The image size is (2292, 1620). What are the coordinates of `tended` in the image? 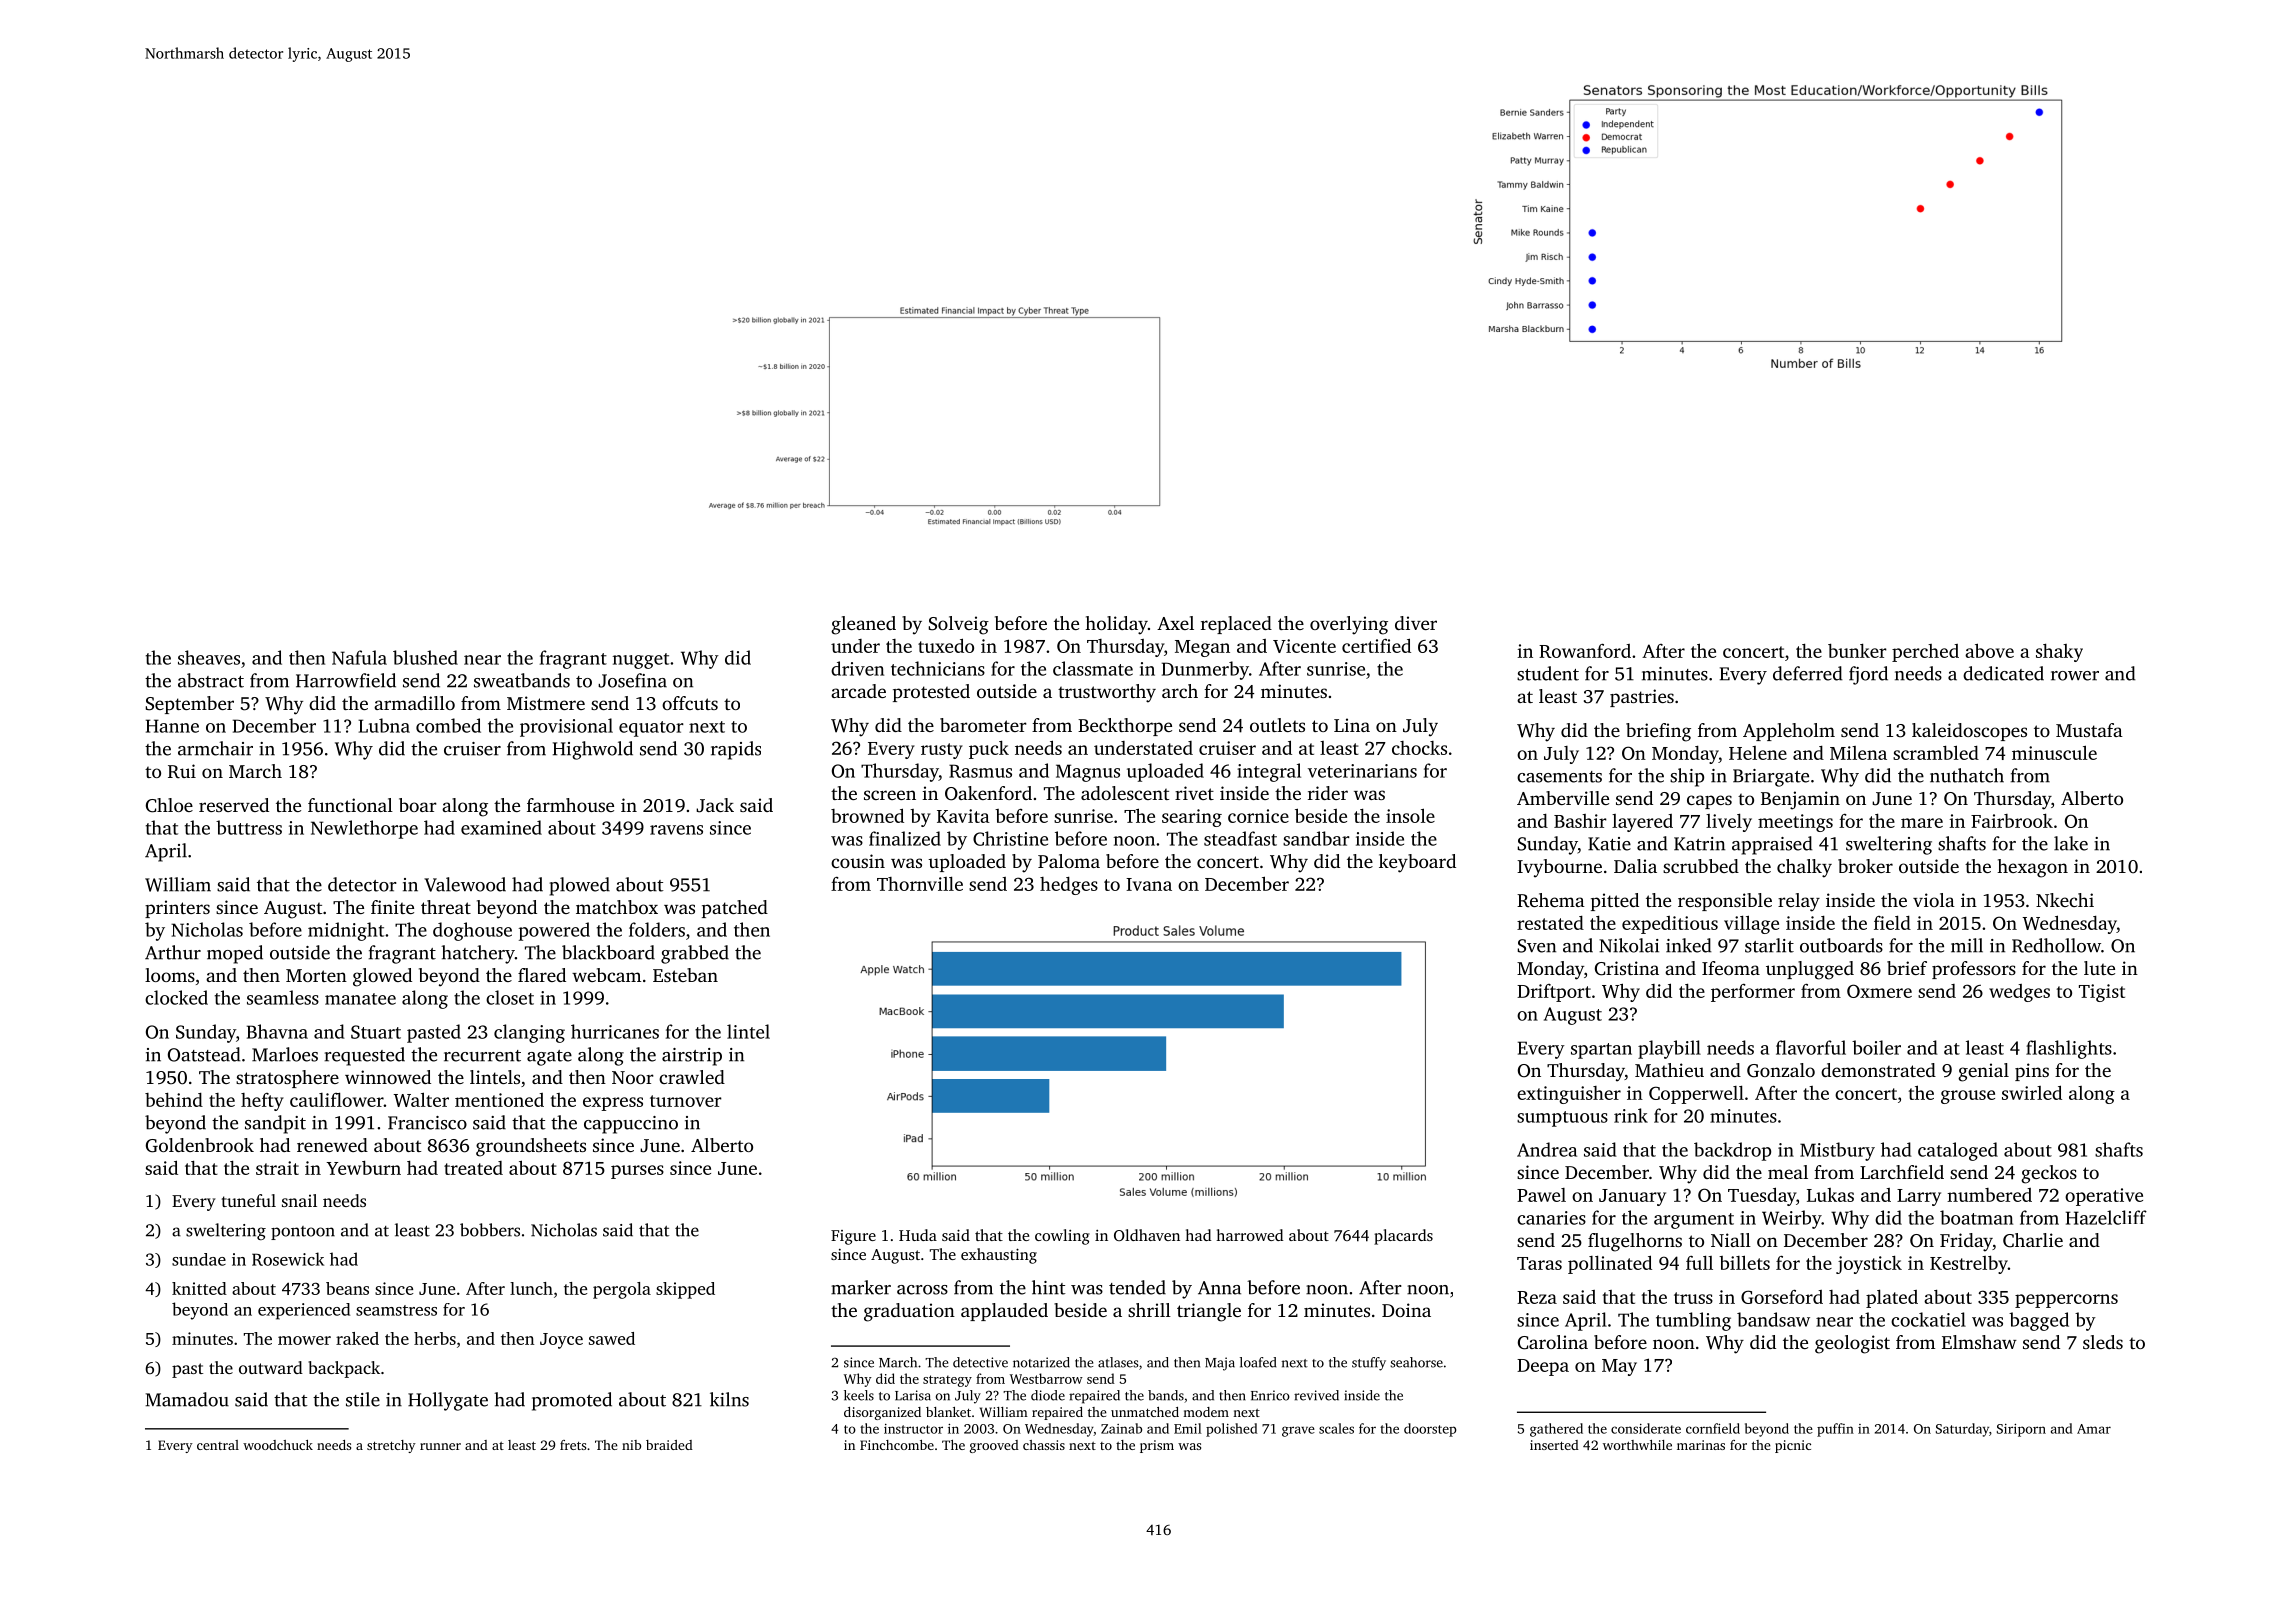 It's located at (1137, 1287).
